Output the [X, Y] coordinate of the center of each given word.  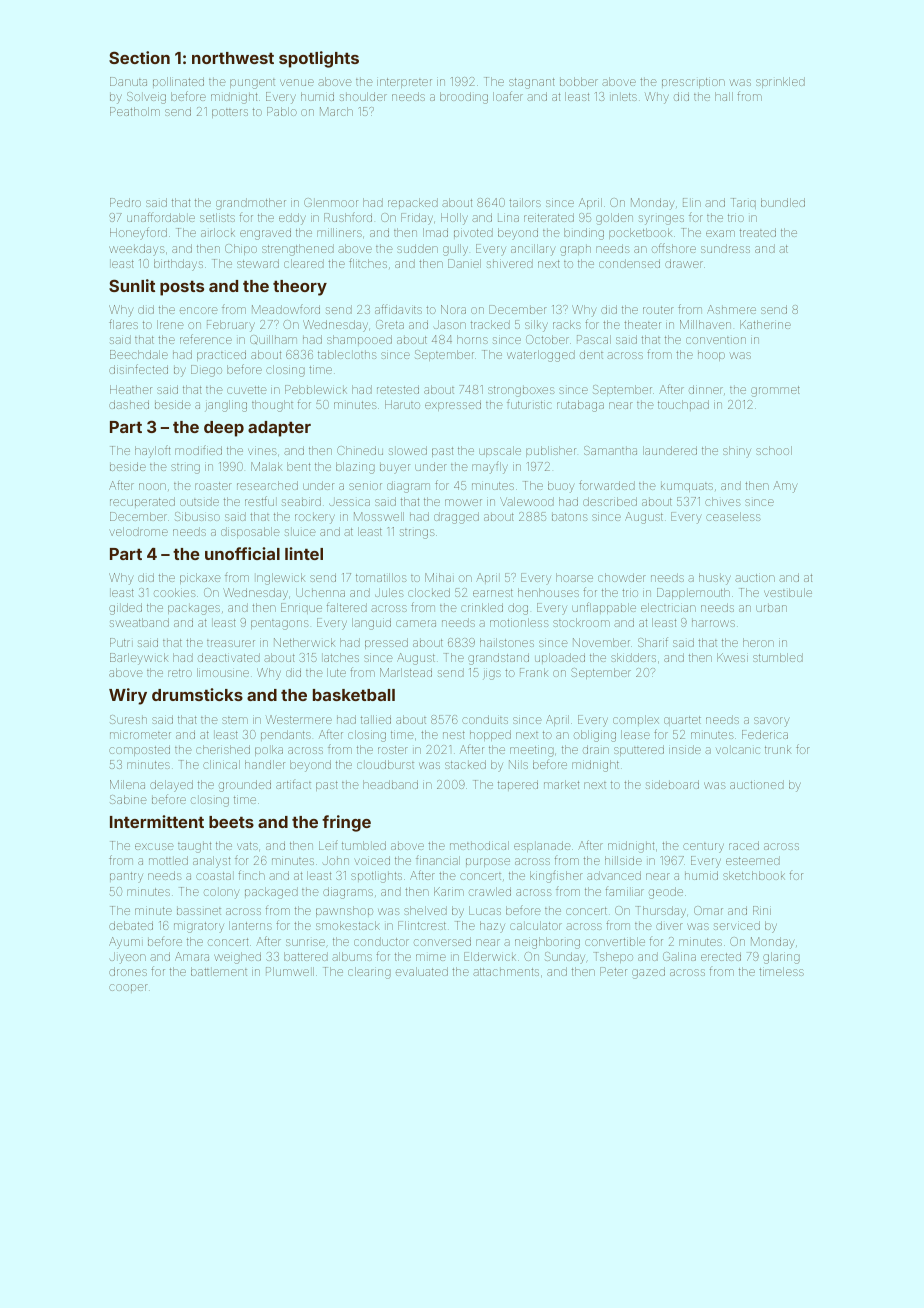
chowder [622, 577]
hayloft [152, 451]
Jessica [349, 502]
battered [306, 956]
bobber [579, 81]
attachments [506, 972]
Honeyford [138, 233]
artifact [293, 785]
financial [438, 860]
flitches [368, 263]
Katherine [765, 324]
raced [744, 845]
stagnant [532, 83]
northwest [233, 58]
